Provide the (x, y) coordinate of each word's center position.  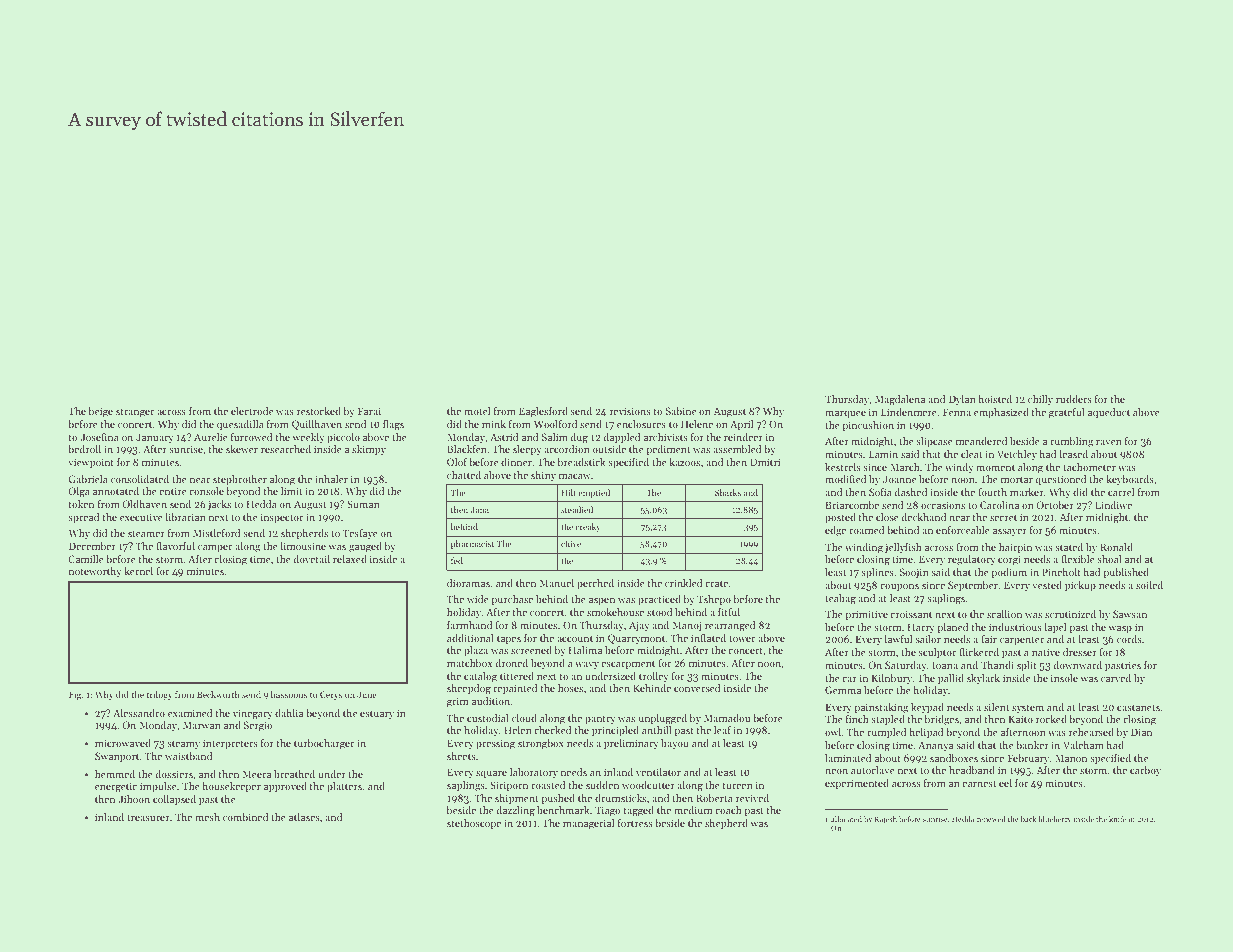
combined (246, 817)
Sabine (681, 411)
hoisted (995, 399)
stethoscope (474, 824)
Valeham (1083, 745)
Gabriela (88, 479)
